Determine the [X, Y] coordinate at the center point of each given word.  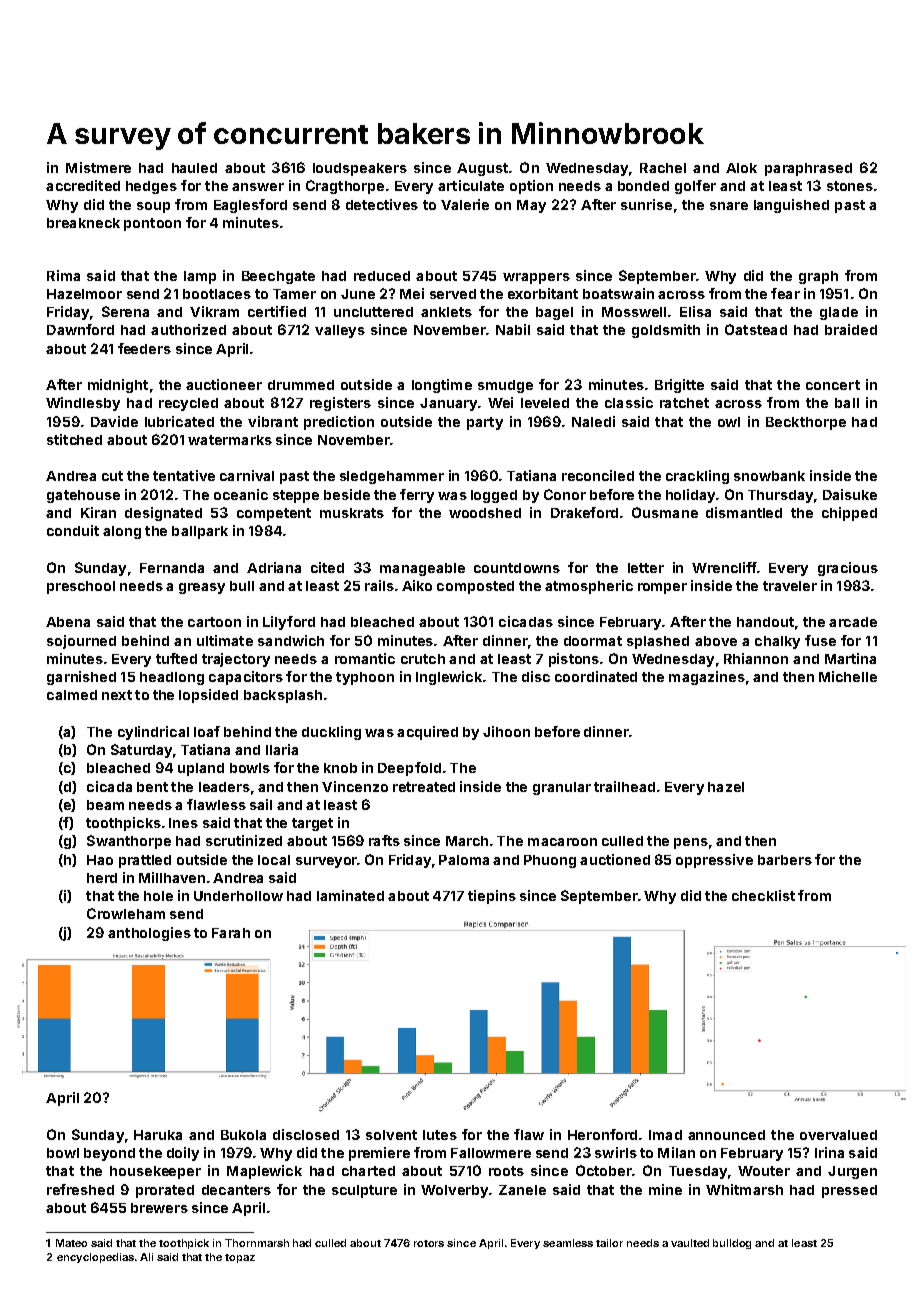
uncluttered [373, 312]
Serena [125, 311]
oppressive [714, 861]
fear [785, 293]
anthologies [149, 934]
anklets [446, 312]
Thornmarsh [257, 1243]
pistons [574, 660]
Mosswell [634, 312]
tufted [176, 658]
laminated [350, 895]
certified [277, 311]
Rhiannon [756, 658]
